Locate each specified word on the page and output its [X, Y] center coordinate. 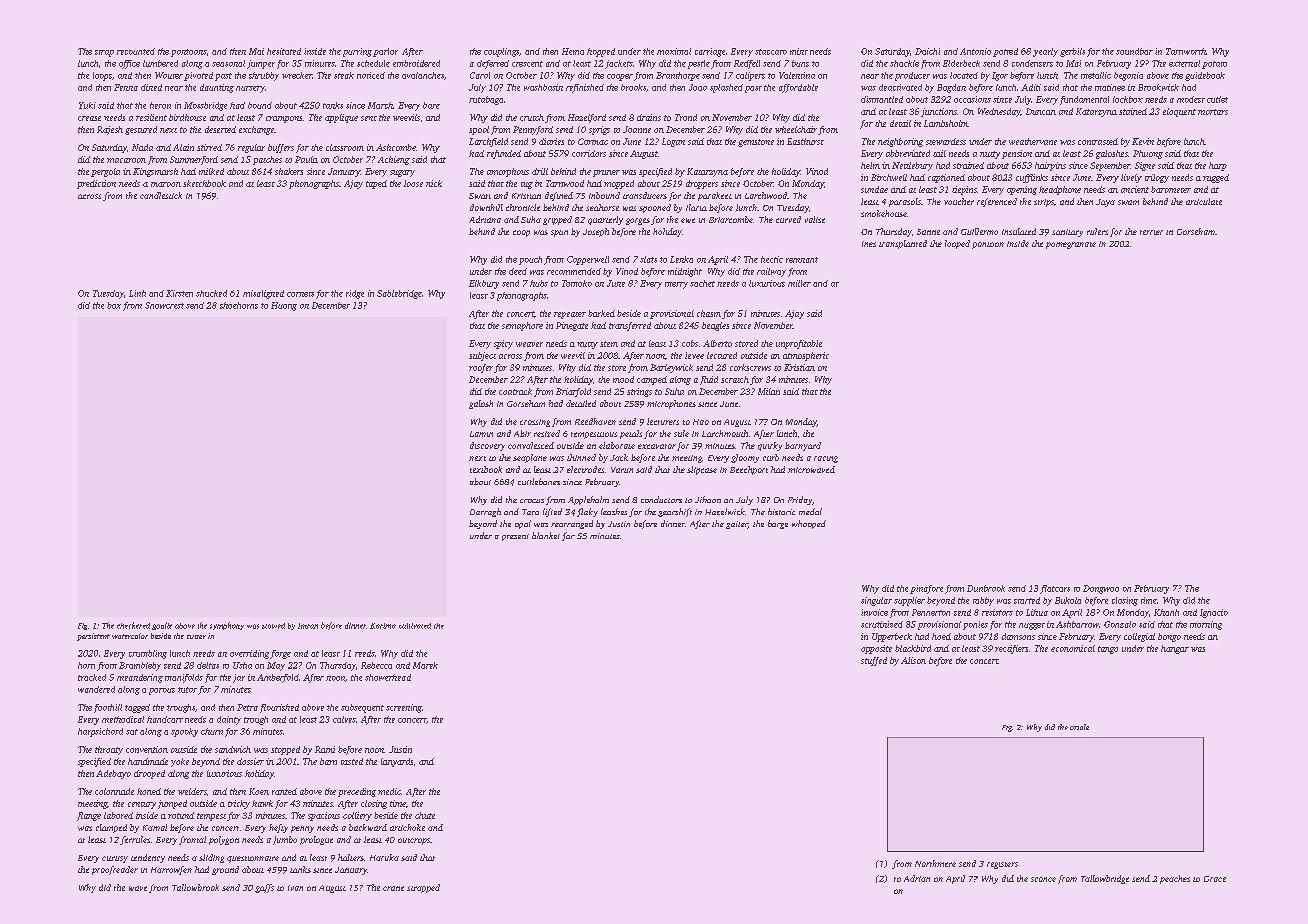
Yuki [87, 105]
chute [425, 815]
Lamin [481, 434]
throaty [109, 750]
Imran [308, 626]
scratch [735, 379]
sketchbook [204, 183]
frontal [192, 840]
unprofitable [799, 344]
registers [1002, 865]
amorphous [508, 172]
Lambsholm [946, 123]
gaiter [737, 525]
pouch [530, 260]
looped [957, 244]
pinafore [926, 589]
